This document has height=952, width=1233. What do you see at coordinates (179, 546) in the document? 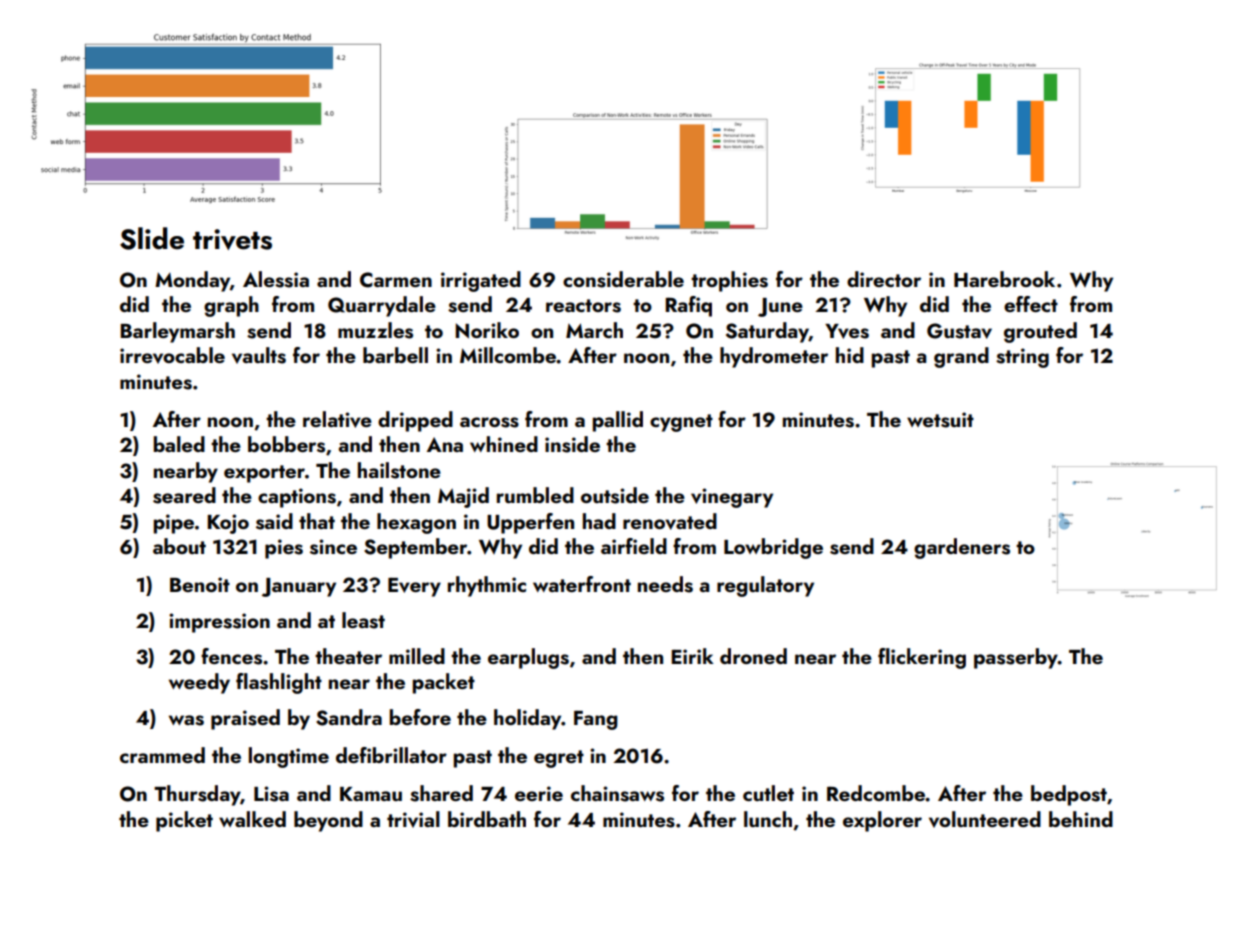
I see `about` at bounding box center [179, 546].
